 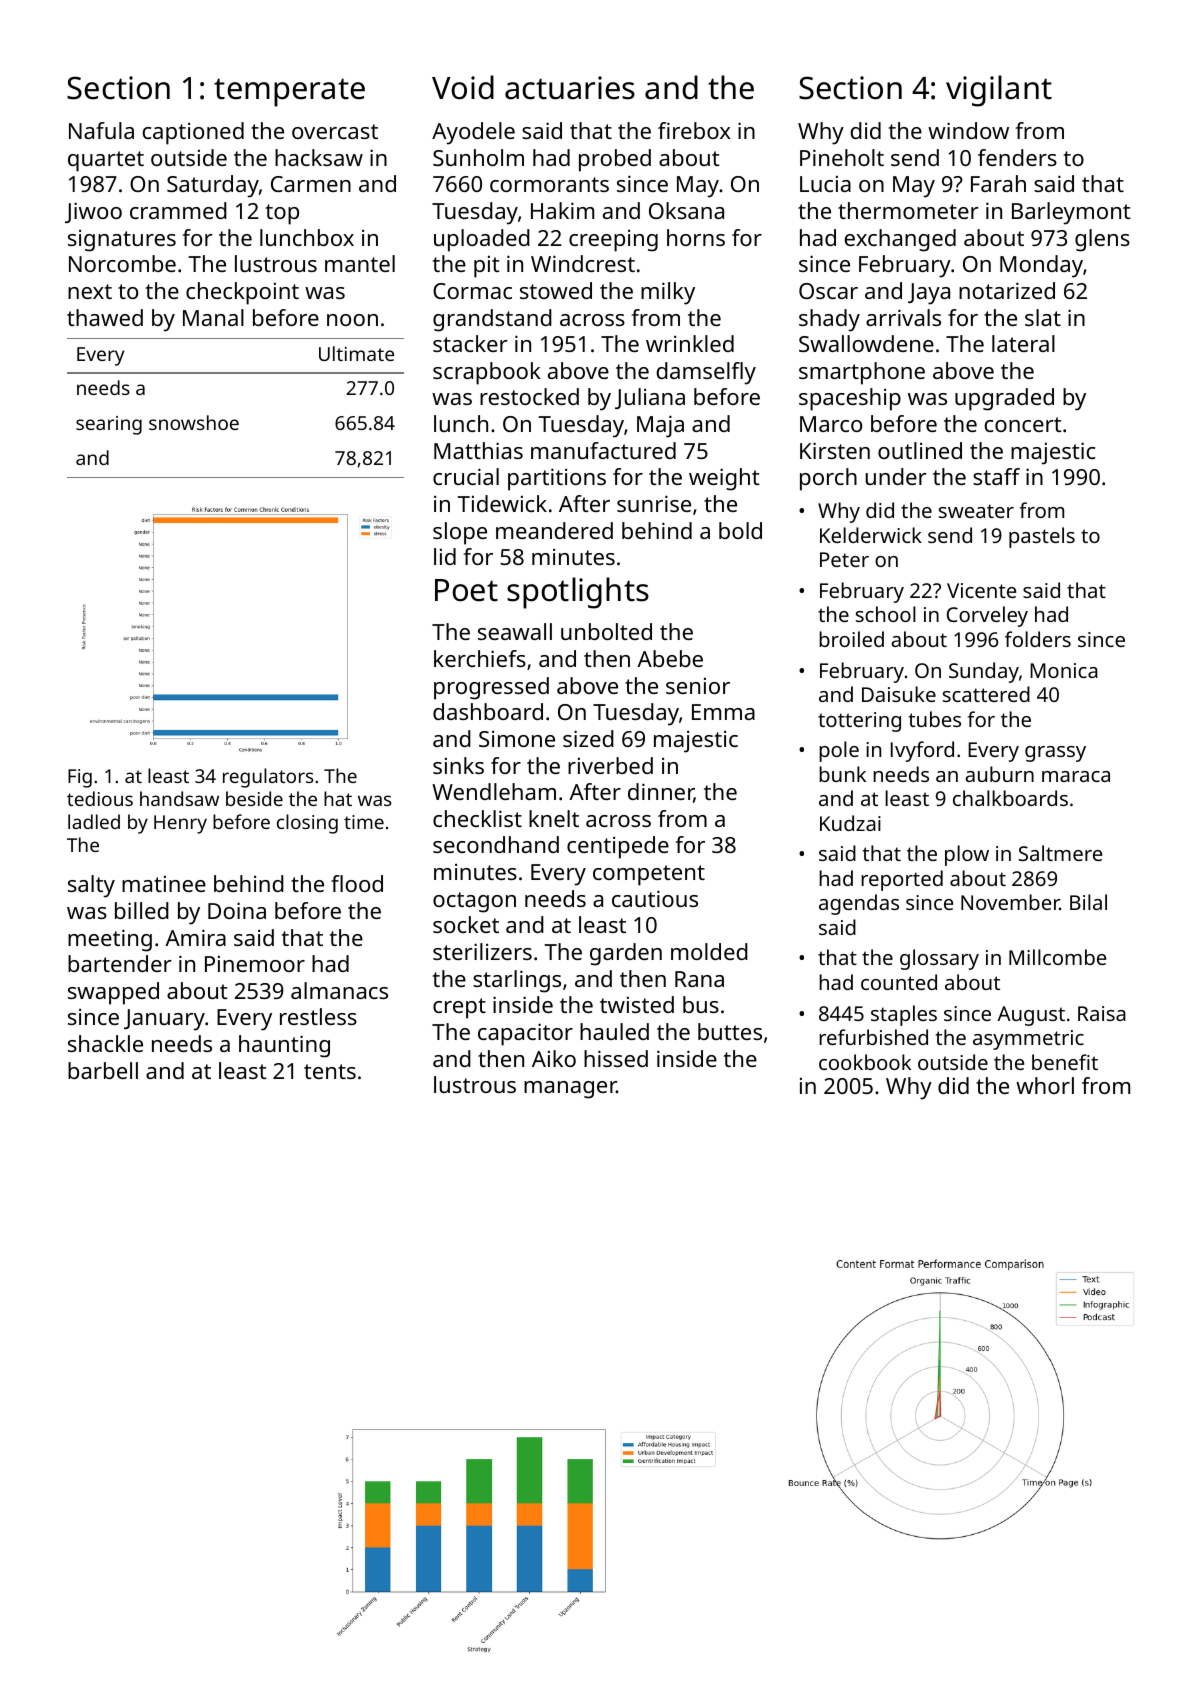 What do you see at coordinates (480, 658) in the image?
I see `kerchiefs` at bounding box center [480, 658].
